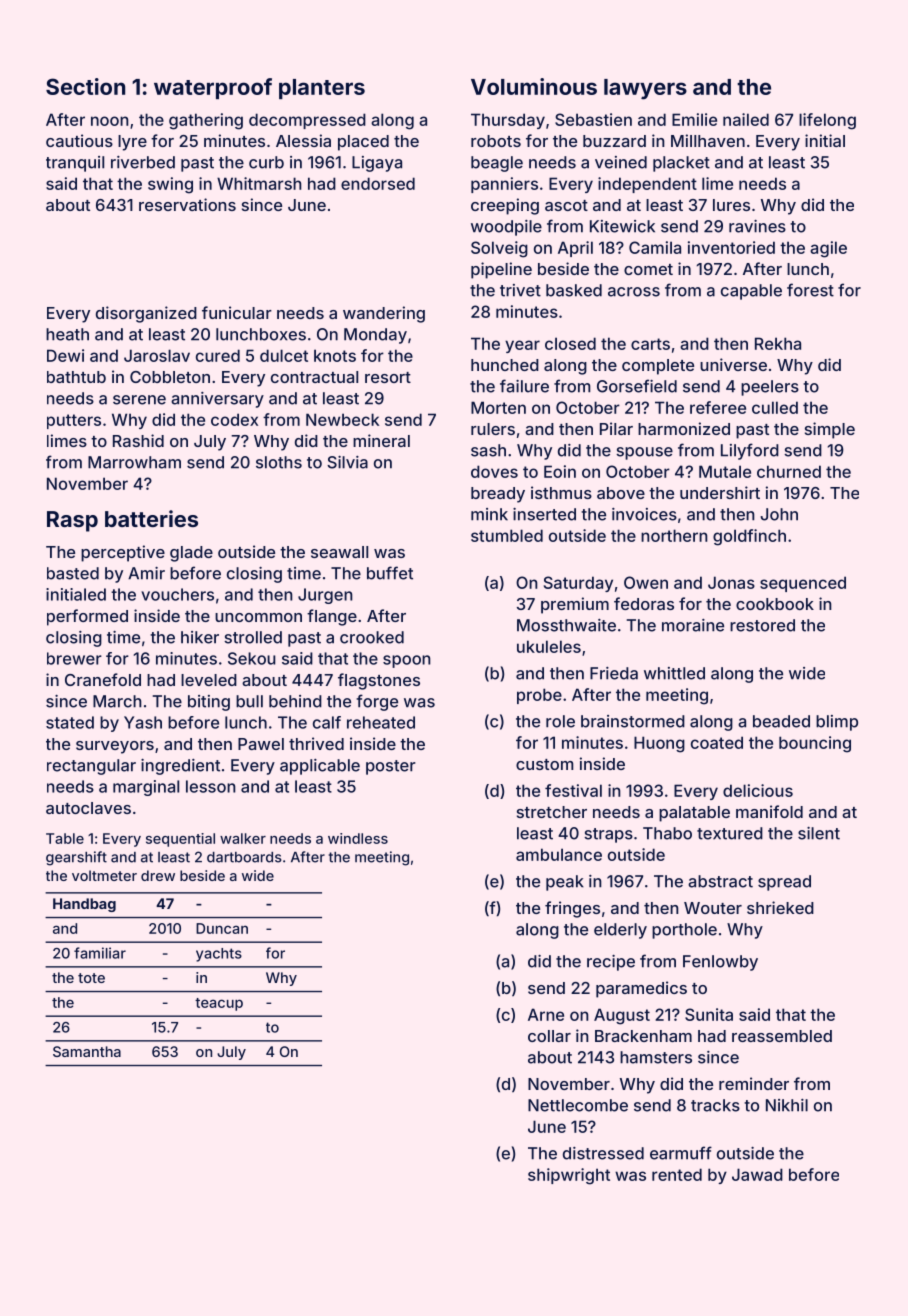 The width and height of the page is (908, 1316). What do you see at coordinates (544, 764) in the page?
I see `custom` at bounding box center [544, 764].
